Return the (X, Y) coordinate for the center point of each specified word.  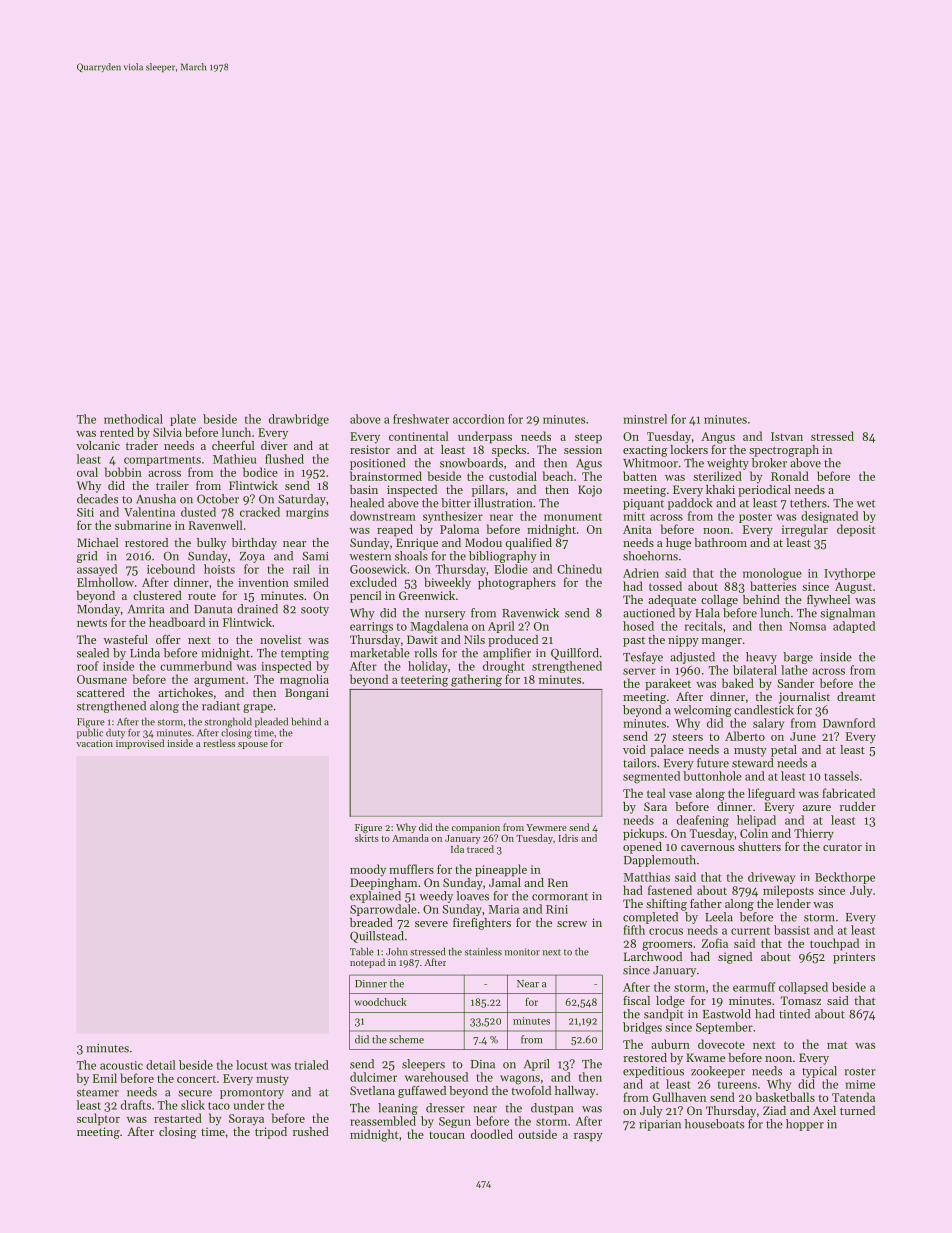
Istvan (787, 436)
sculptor (98, 1119)
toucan (447, 1135)
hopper (805, 1125)
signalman (847, 614)
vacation (94, 743)
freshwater (421, 419)
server (639, 671)
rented (117, 432)
